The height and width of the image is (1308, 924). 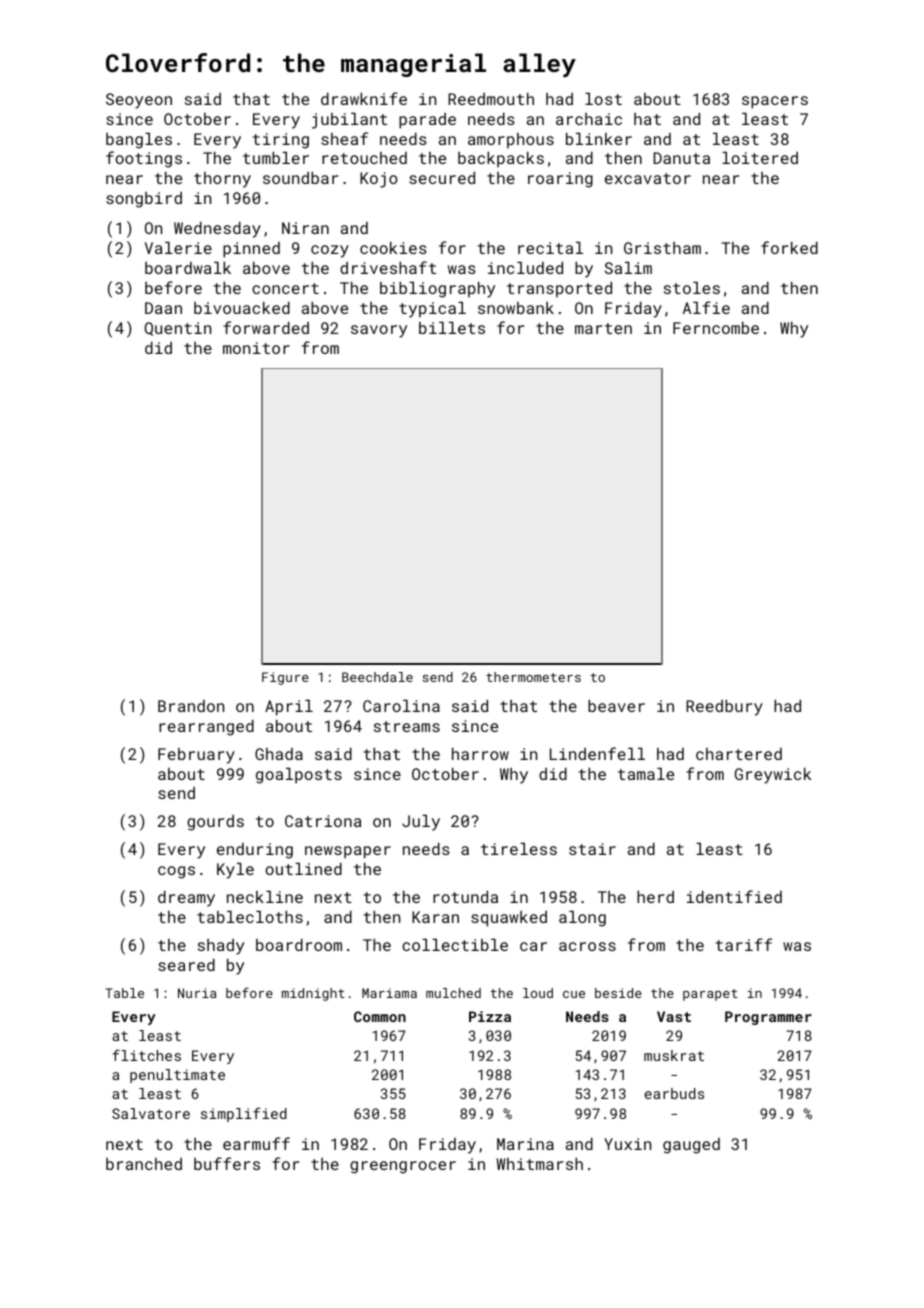 I want to click on rearranged, so click(x=206, y=728).
